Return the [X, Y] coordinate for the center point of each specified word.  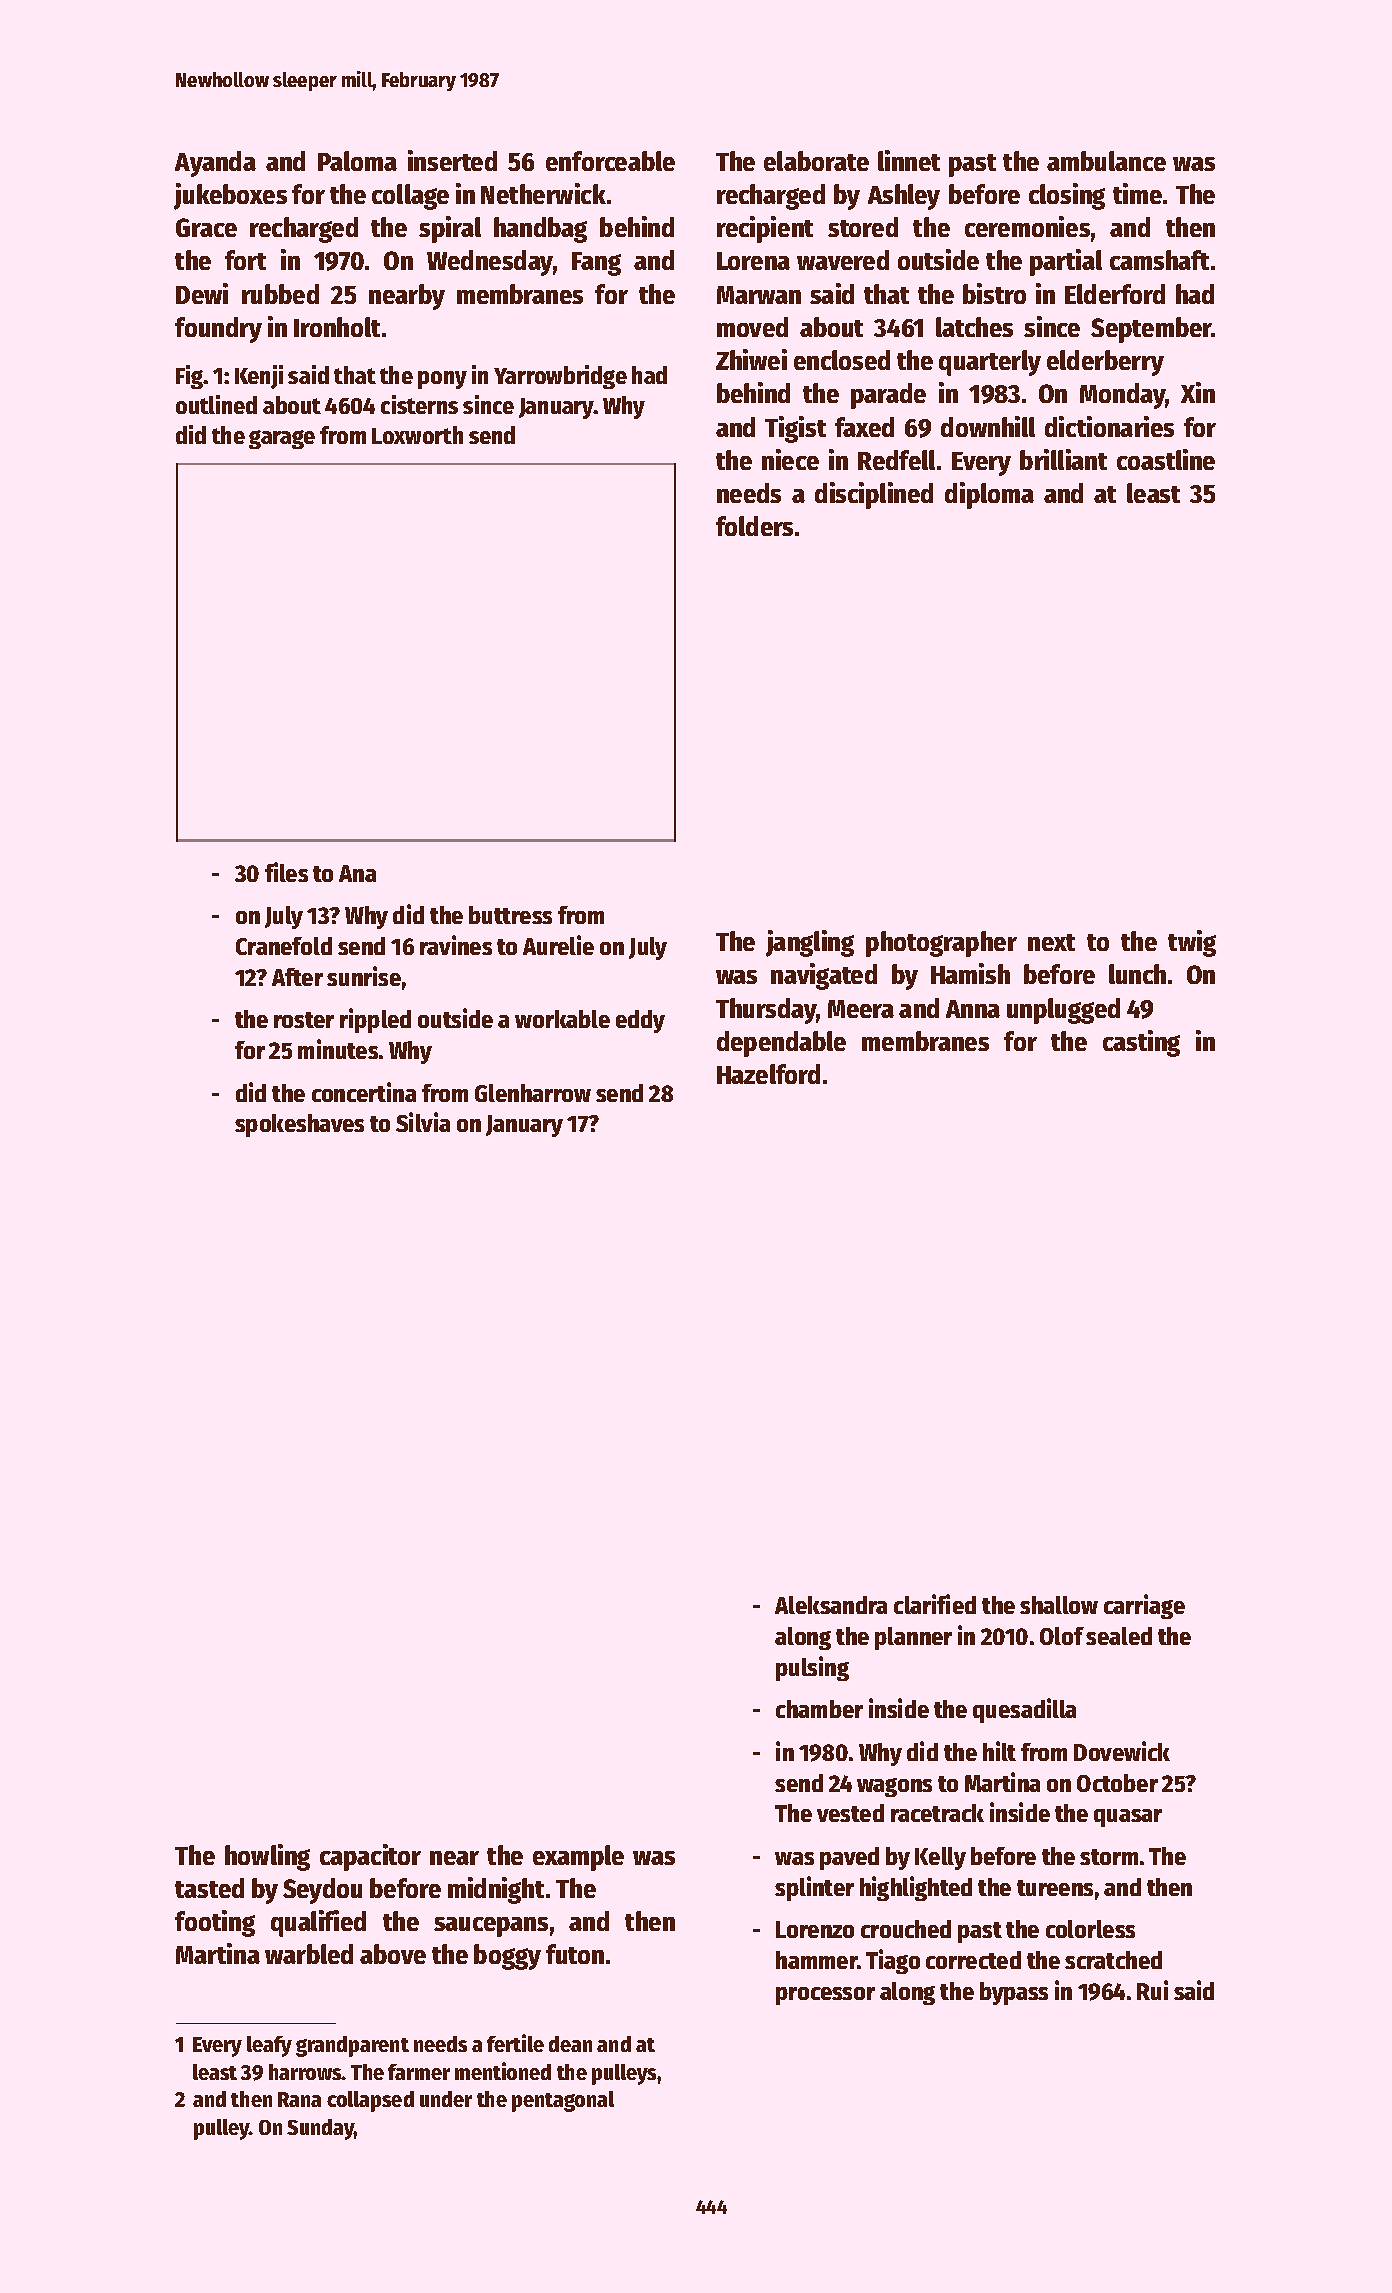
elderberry [1105, 363]
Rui [1152, 1990]
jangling [810, 943]
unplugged [1063, 1011]
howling [267, 1857]
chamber [819, 1709]
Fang [596, 264]
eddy [640, 1021]
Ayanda [215, 164]
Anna [973, 1009]
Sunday [320, 2129]
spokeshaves [299, 1125]
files [286, 872]
